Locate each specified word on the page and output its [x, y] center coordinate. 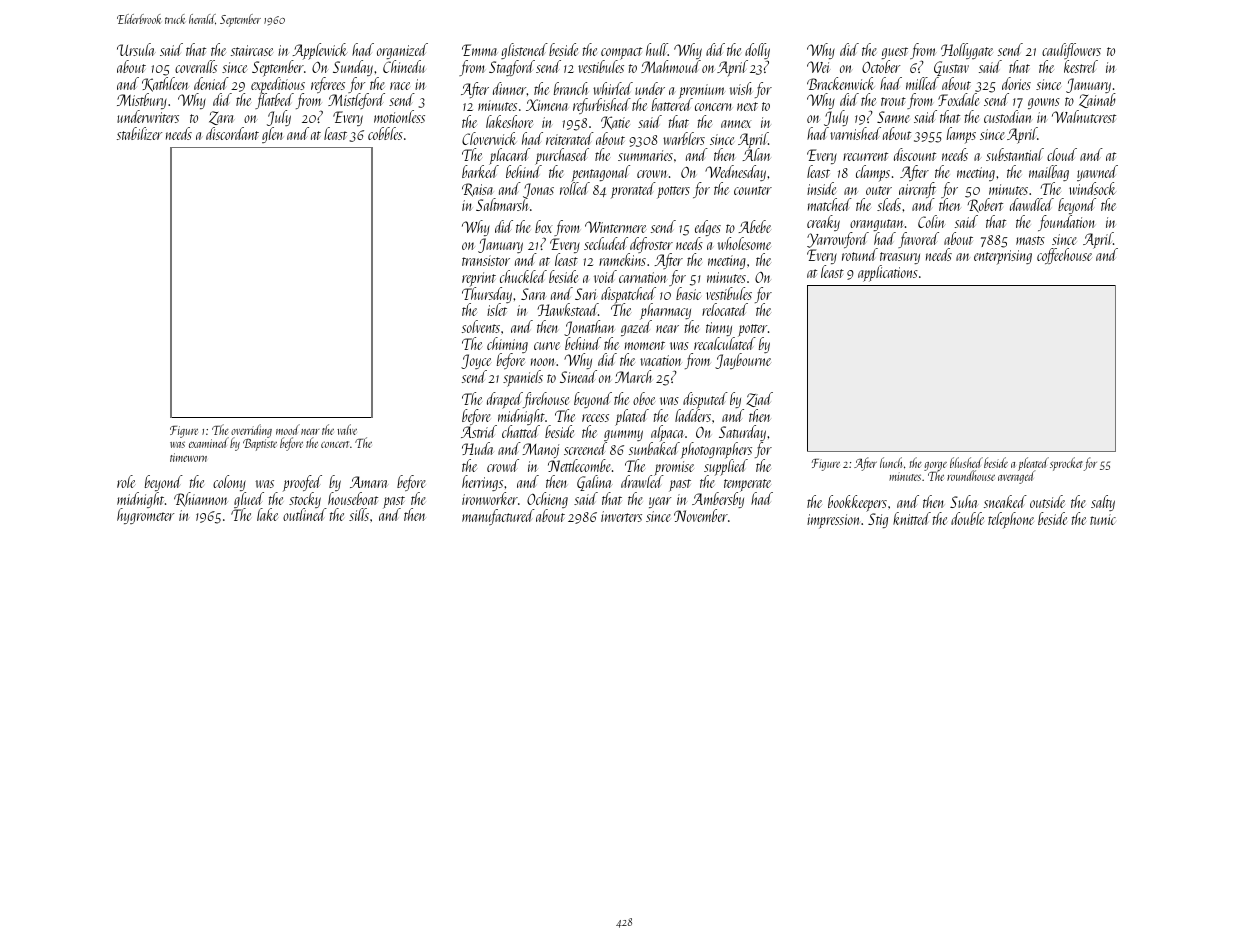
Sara [534, 294]
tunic [1103, 519]
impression [833, 521]
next [747, 106]
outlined [303, 515]
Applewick [319, 52]
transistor [486, 260]
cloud [1062, 154]
